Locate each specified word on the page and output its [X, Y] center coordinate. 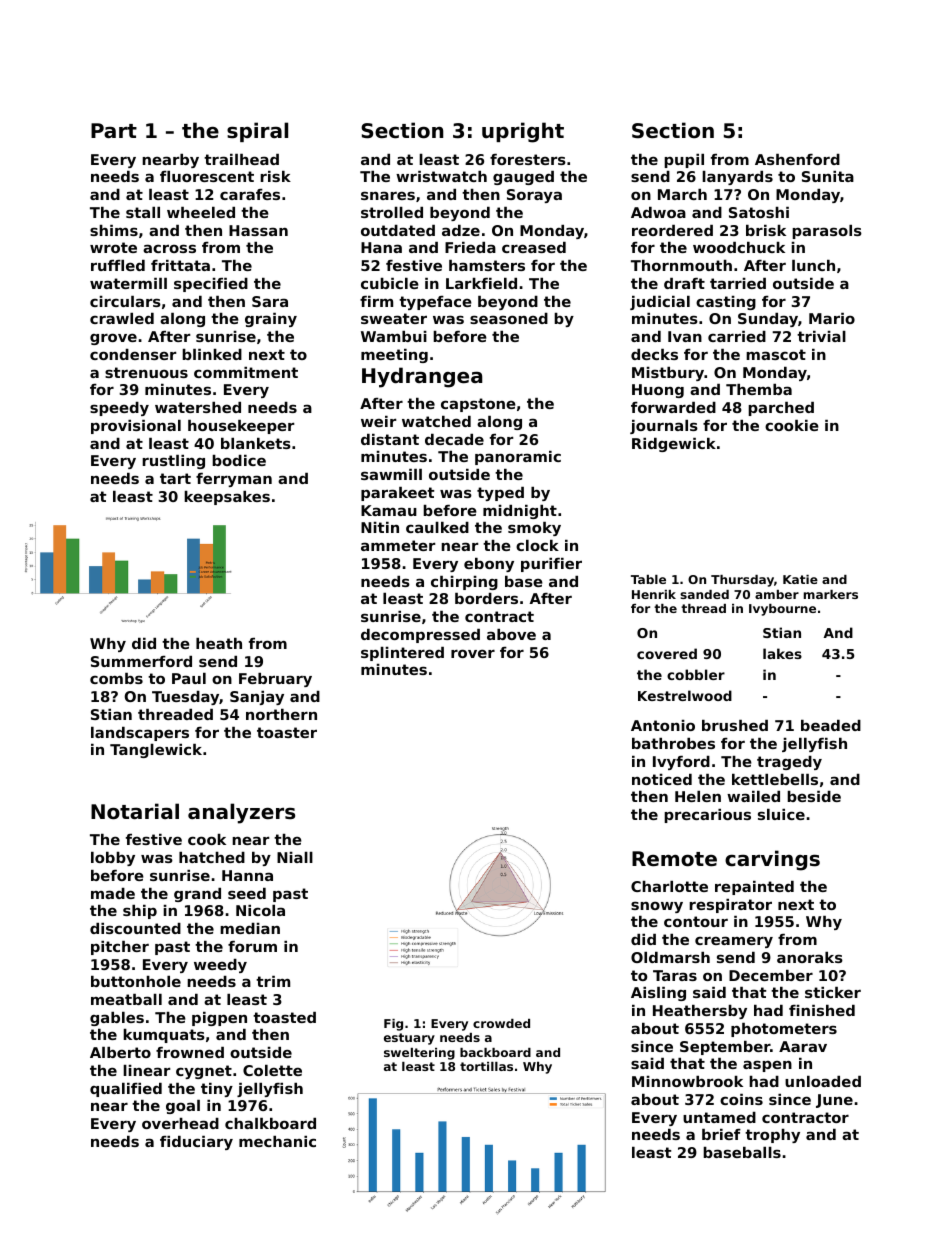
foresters [528, 159]
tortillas [486, 1066]
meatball [126, 999]
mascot [776, 354]
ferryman [234, 480]
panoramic [518, 458]
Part [114, 131]
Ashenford [797, 159]
